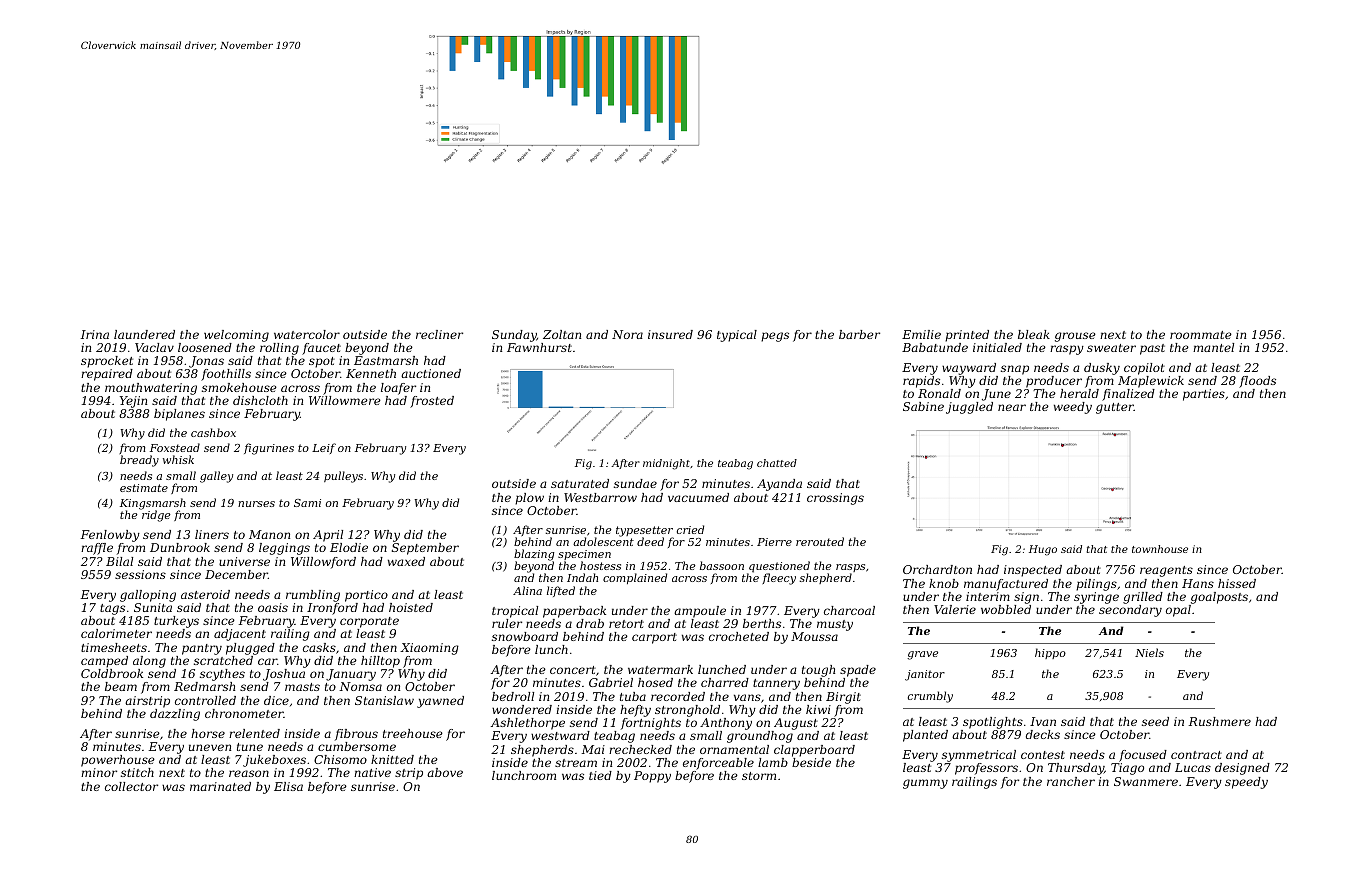 Image resolution: width=1372 pixels, height=887 pixels. I want to click on Gabriel, so click(611, 682).
